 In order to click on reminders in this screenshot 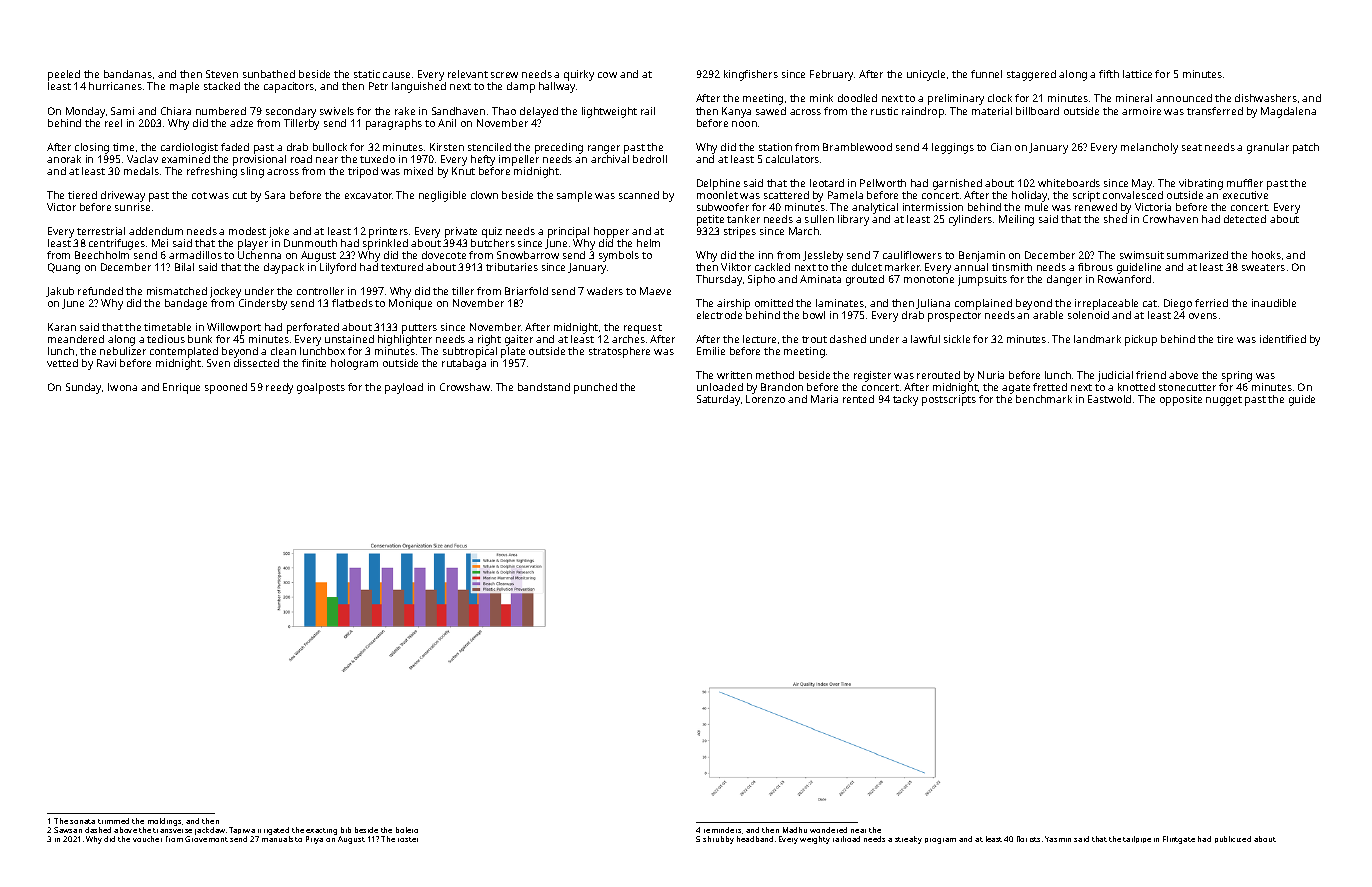, I will do `click(722, 830)`.
